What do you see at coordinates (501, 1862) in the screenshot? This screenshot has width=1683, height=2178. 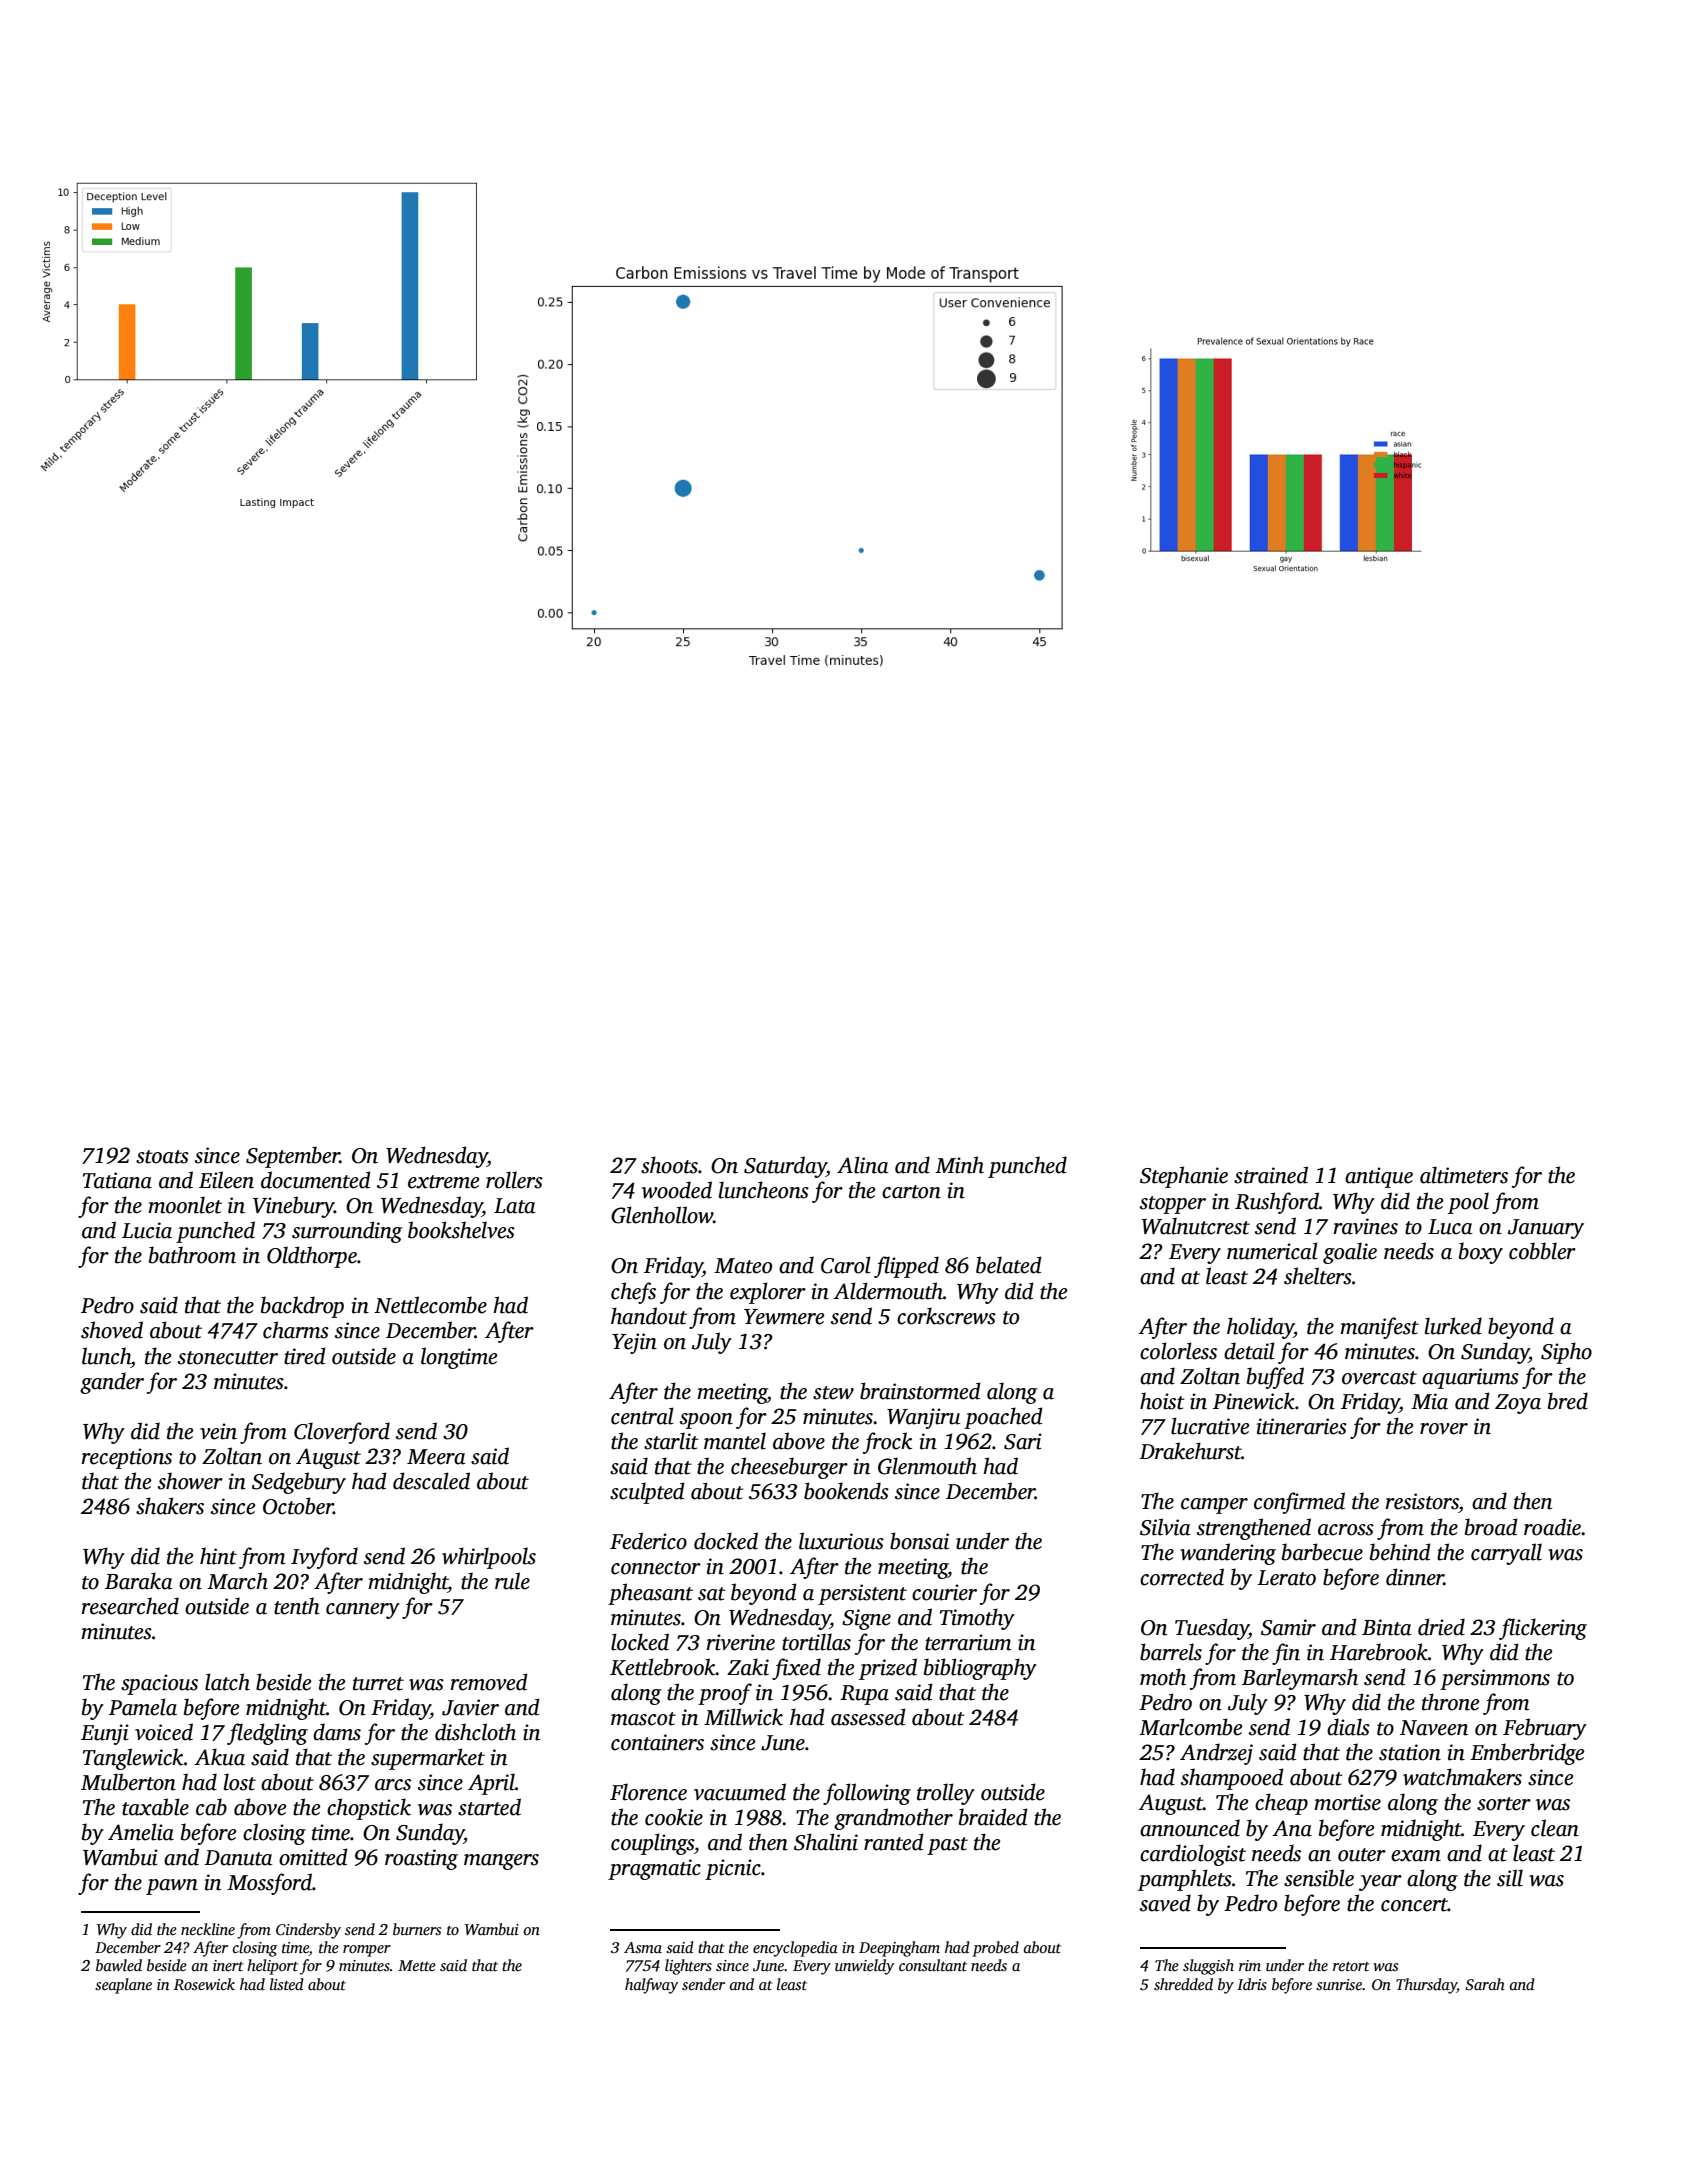 I see `mangers` at bounding box center [501, 1862].
